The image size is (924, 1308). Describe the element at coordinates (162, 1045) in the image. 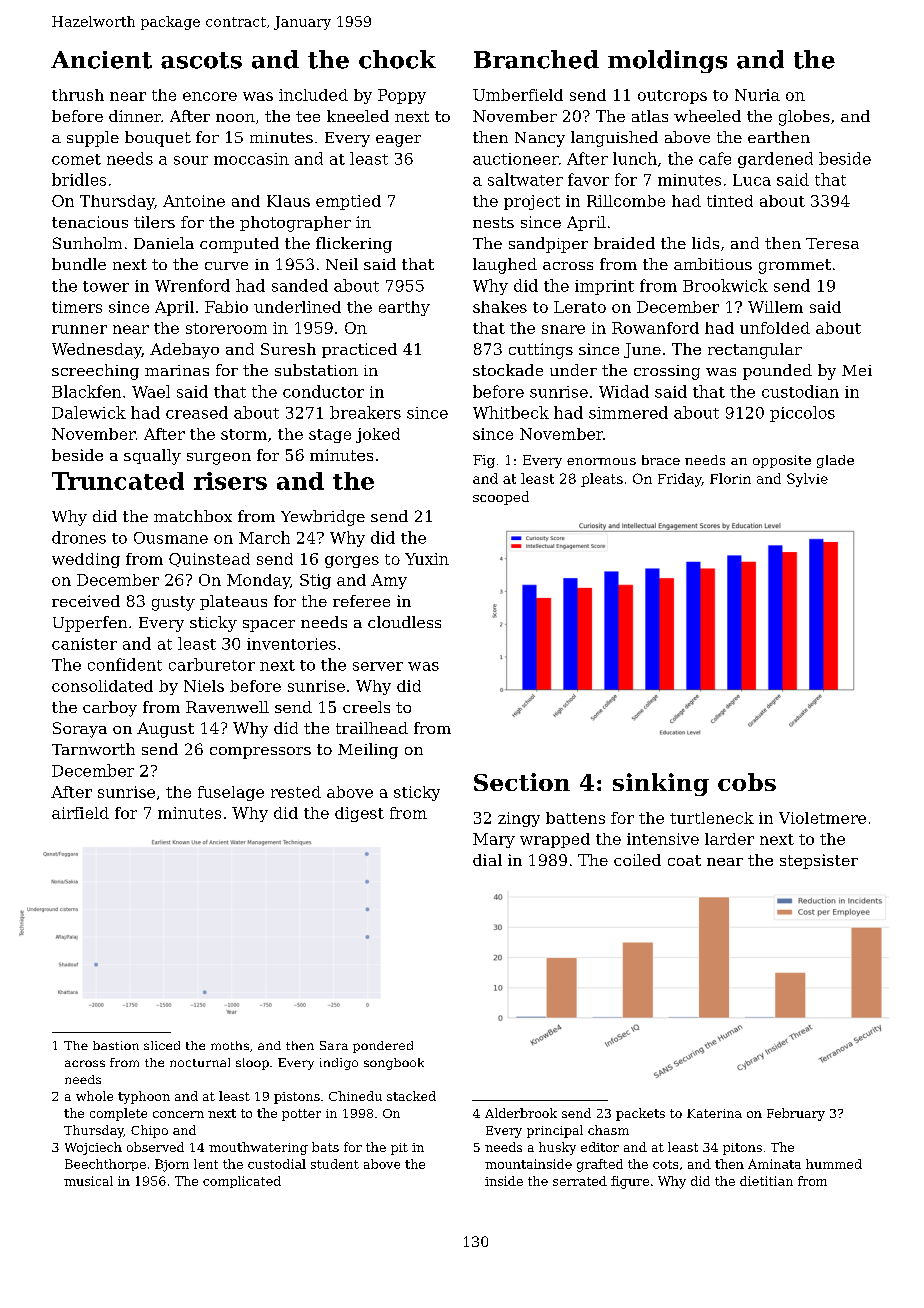

I see `sliced` at that location.
